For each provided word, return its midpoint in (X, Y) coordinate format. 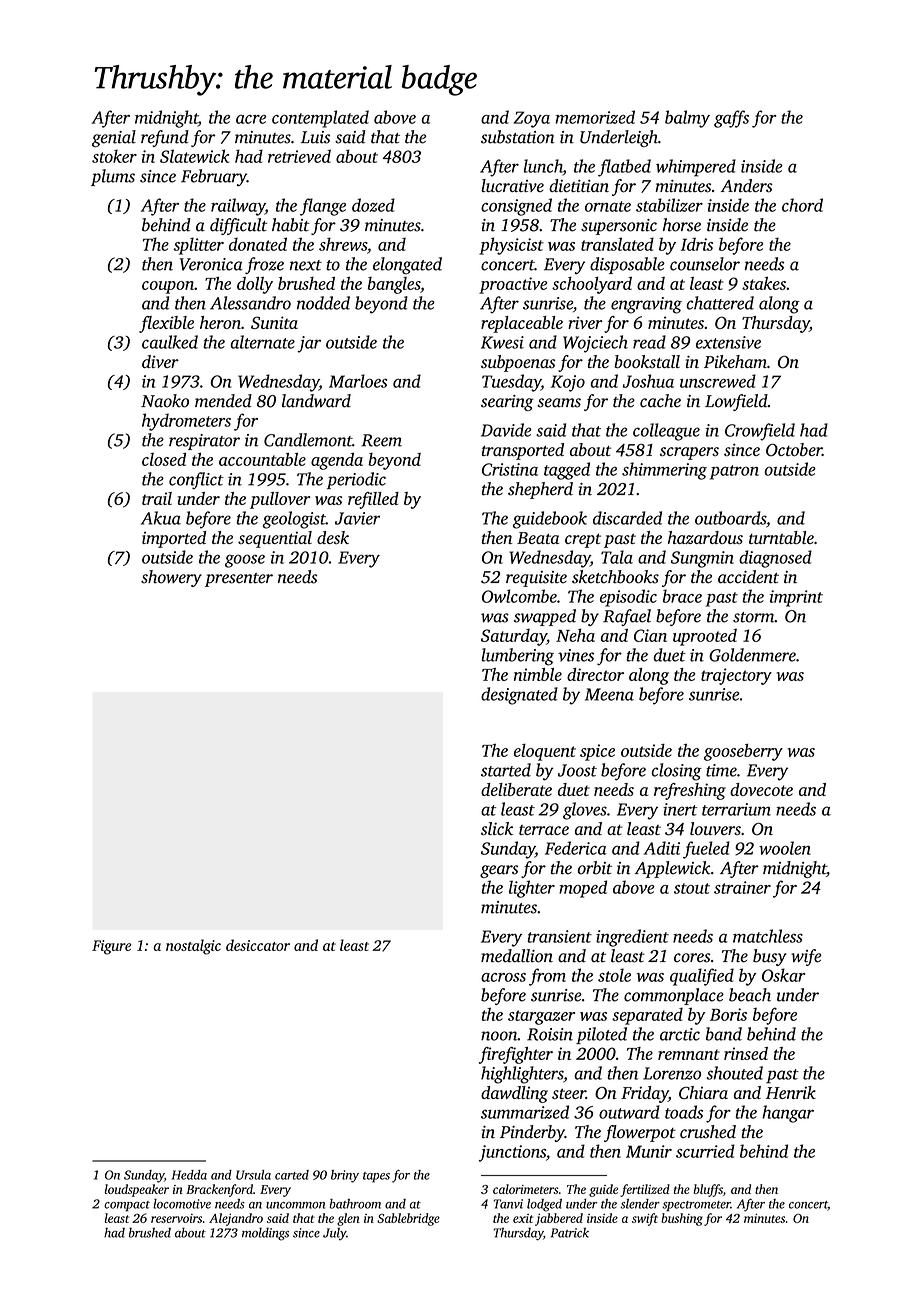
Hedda (189, 1175)
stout (692, 888)
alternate (262, 342)
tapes (376, 1177)
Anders (747, 186)
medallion (517, 956)
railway (238, 207)
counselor (705, 264)
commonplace (674, 996)
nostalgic (193, 947)
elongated (407, 266)
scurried (705, 1151)
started (506, 770)
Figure (111, 947)
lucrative (512, 185)
